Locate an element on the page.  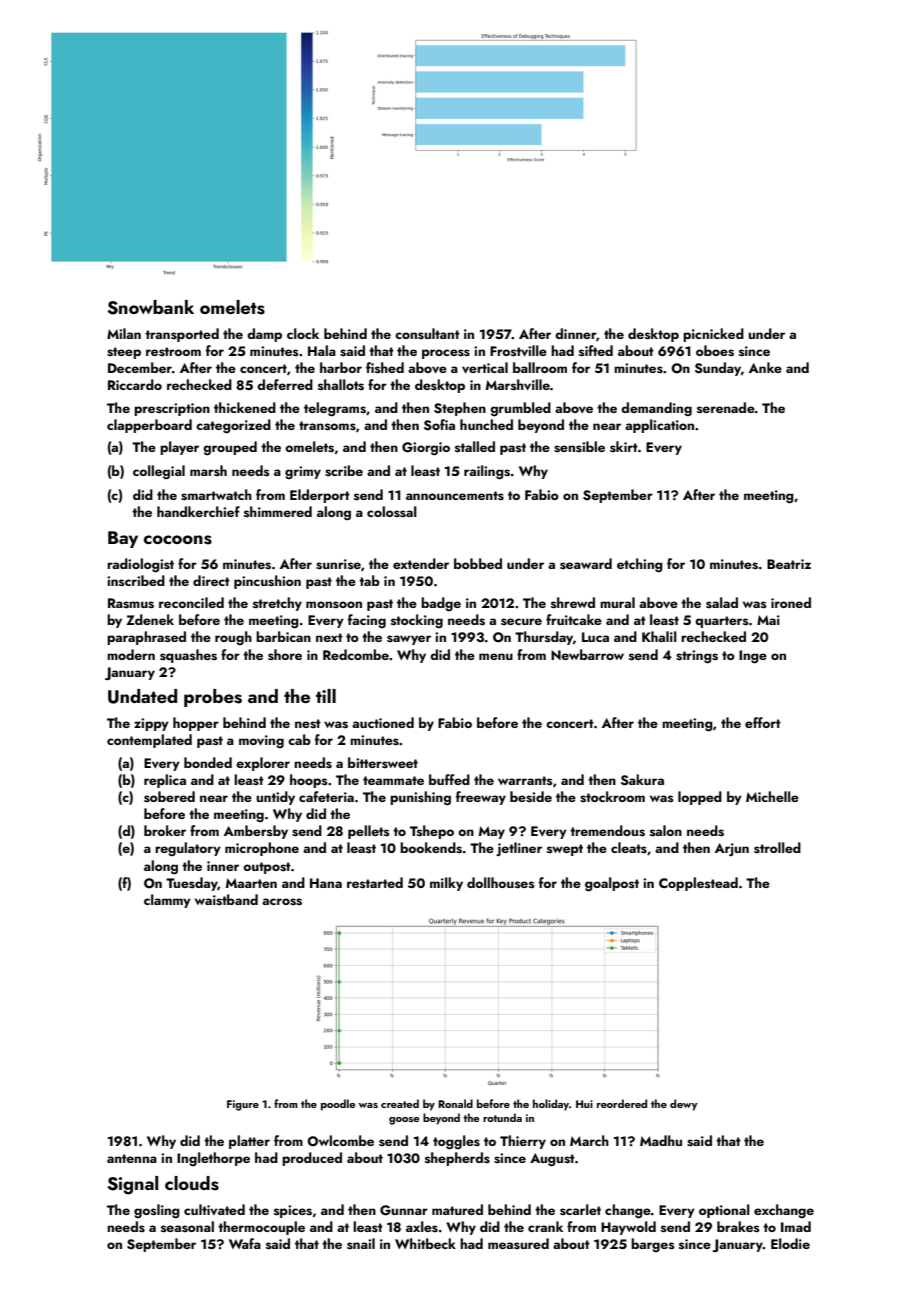
clock is located at coordinates (303, 333).
